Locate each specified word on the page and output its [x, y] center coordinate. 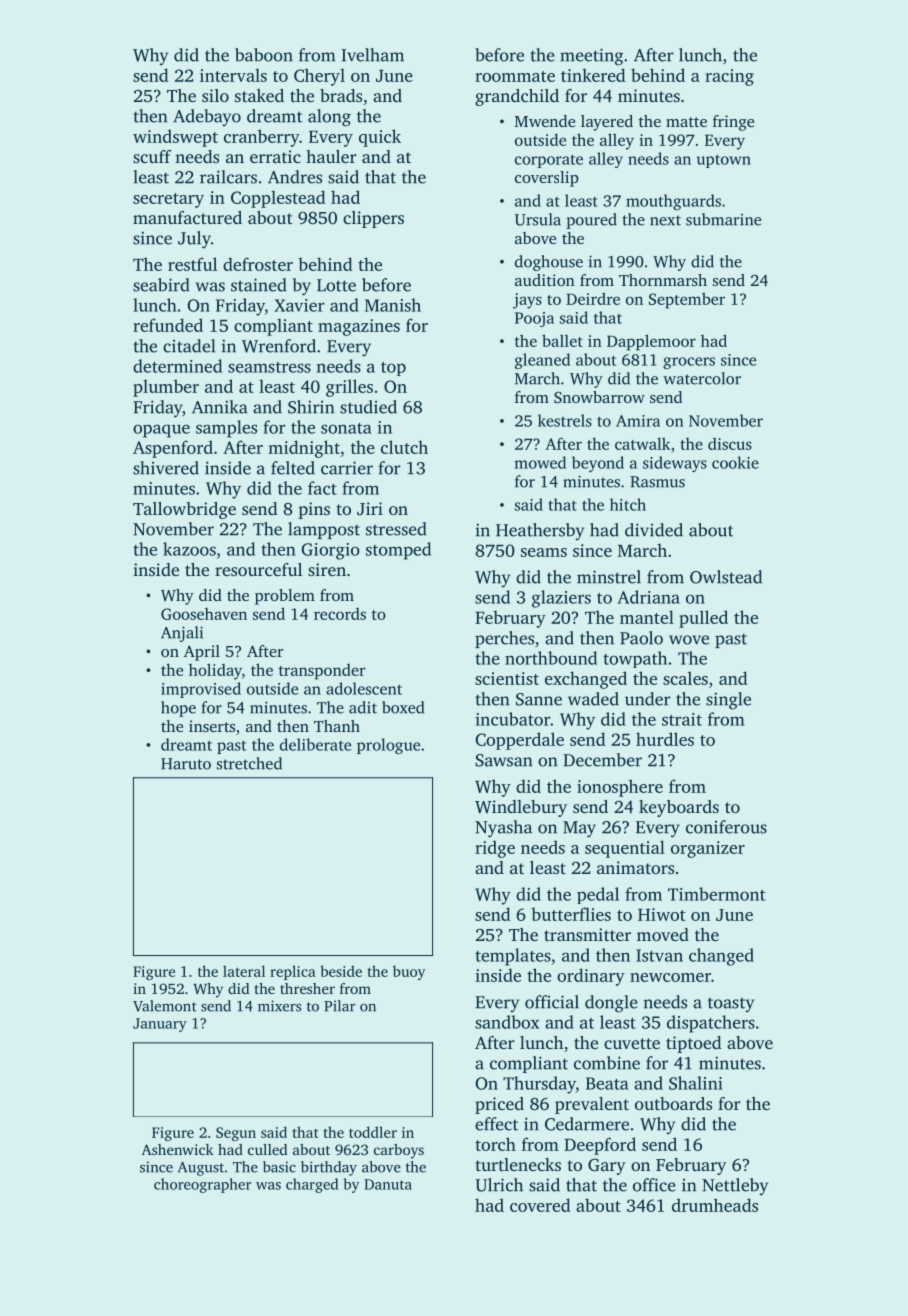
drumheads [715, 1205]
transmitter [587, 934]
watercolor [702, 378]
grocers [689, 363]
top [393, 369]
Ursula [538, 219]
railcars [228, 177]
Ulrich [499, 1185]
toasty [731, 1004]
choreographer [202, 1185]
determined [177, 366]
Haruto [186, 764]
